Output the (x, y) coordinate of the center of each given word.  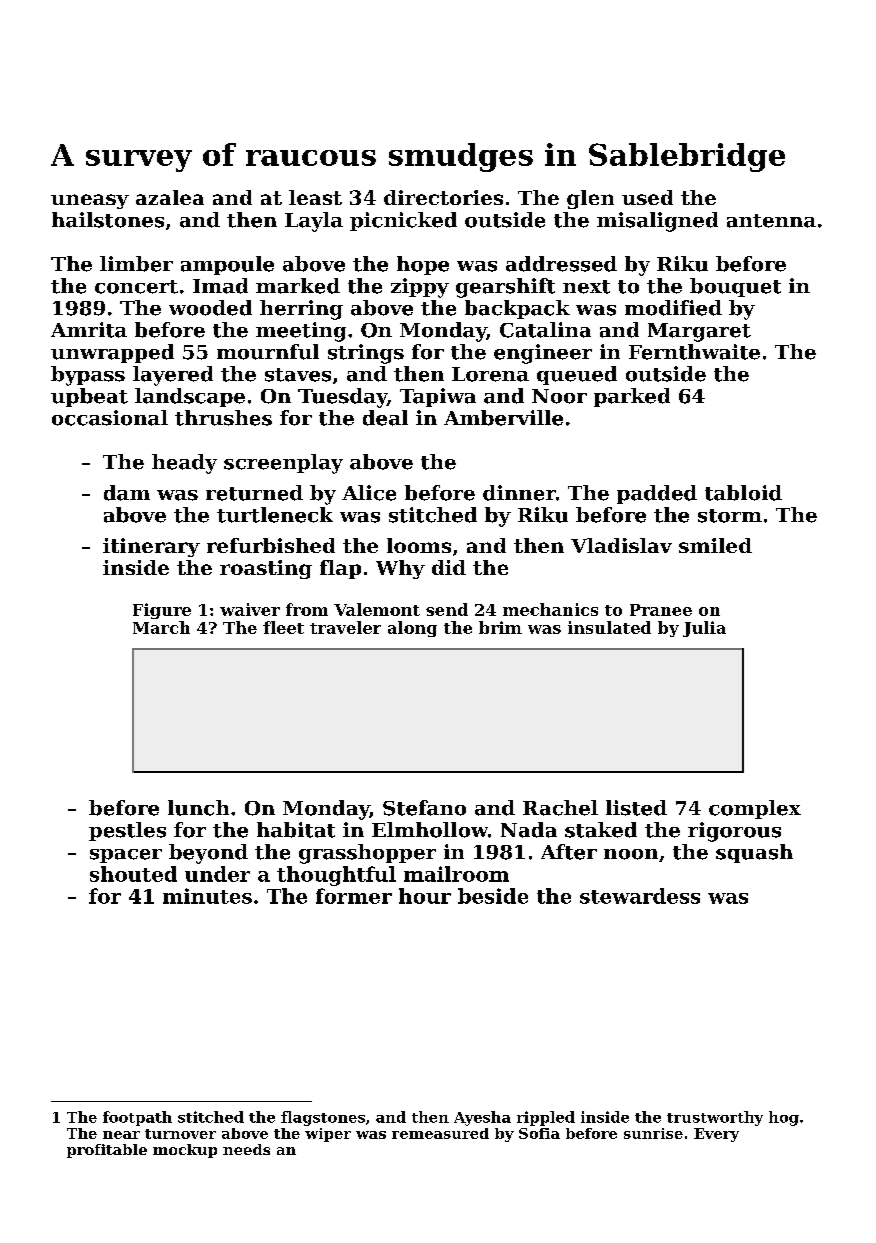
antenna (771, 221)
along (412, 629)
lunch (198, 808)
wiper (328, 1135)
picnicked (403, 221)
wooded (210, 308)
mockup (185, 1151)
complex (755, 809)
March (161, 627)
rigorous (734, 832)
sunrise (653, 1133)
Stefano (424, 808)
